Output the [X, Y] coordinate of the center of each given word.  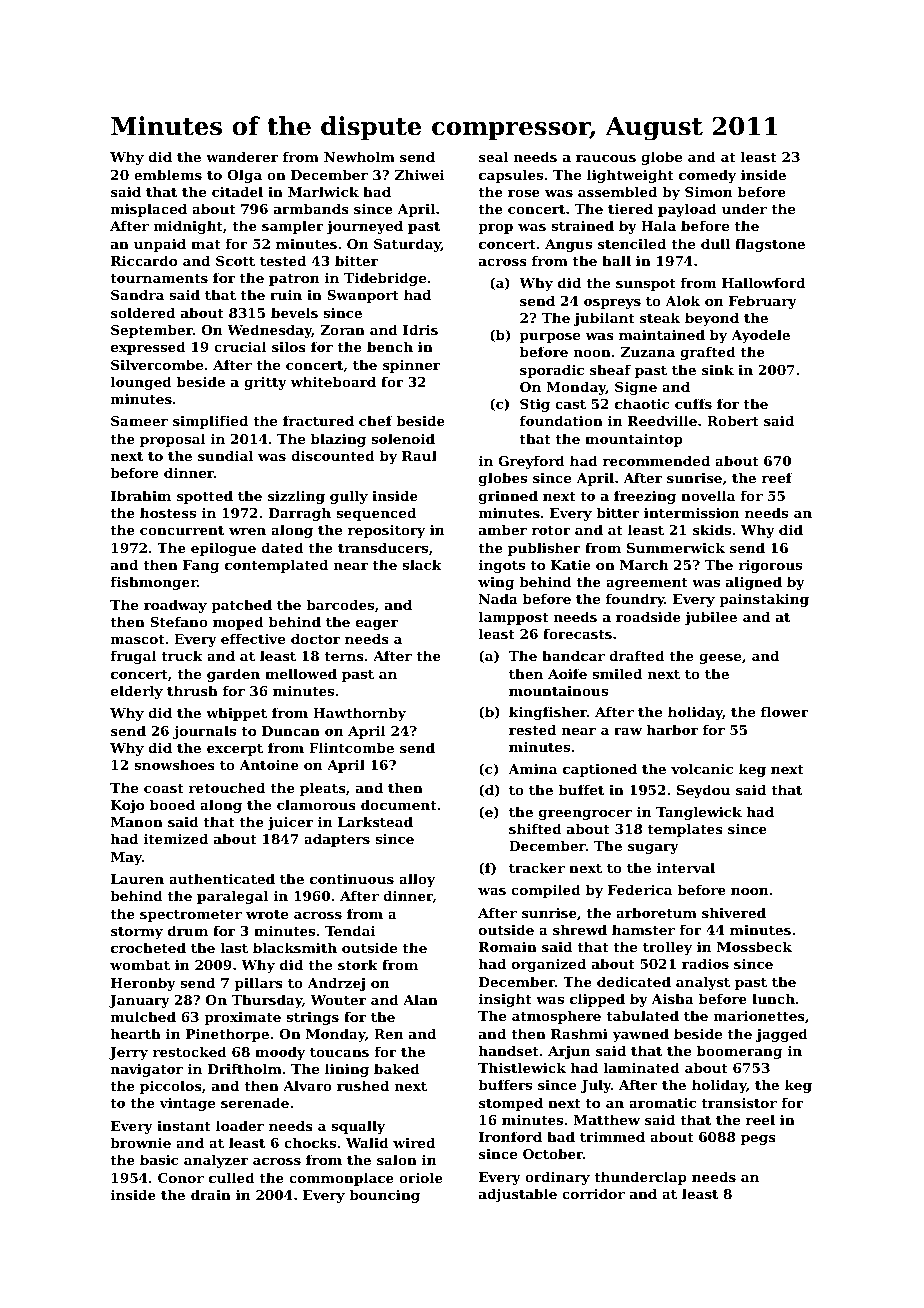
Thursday [267, 1001]
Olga [244, 176]
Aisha [672, 998]
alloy [417, 880]
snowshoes [174, 764]
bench [390, 346]
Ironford [510, 1136]
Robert [733, 420]
